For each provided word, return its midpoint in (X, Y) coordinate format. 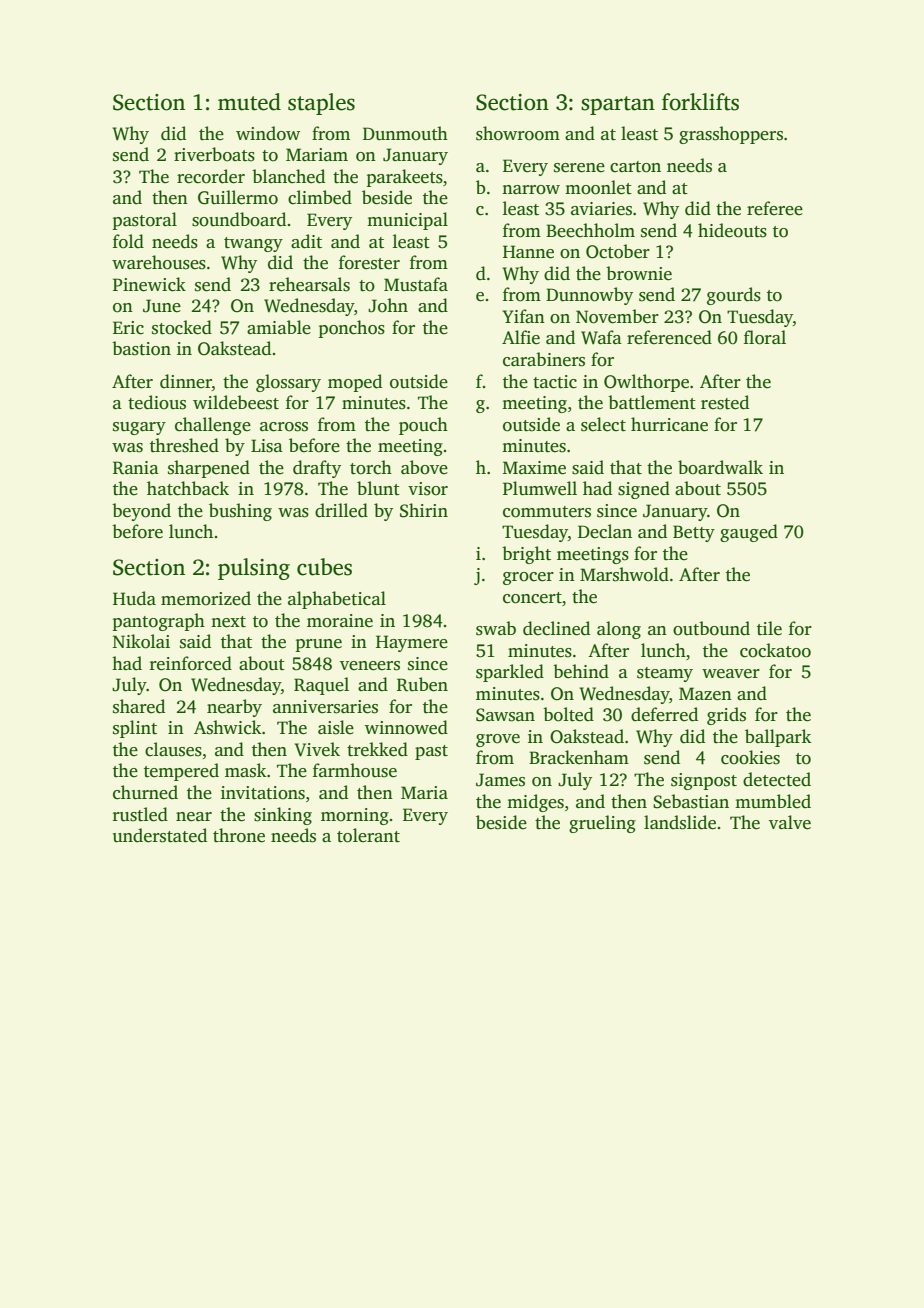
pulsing (254, 569)
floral (765, 337)
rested (725, 402)
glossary (288, 383)
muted (249, 102)
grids (726, 716)
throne (239, 835)
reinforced (191, 663)
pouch (423, 426)
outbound (711, 628)
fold (128, 241)
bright (526, 555)
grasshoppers (731, 135)
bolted (568, 714)
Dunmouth (405, 133)
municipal (407, 221)
